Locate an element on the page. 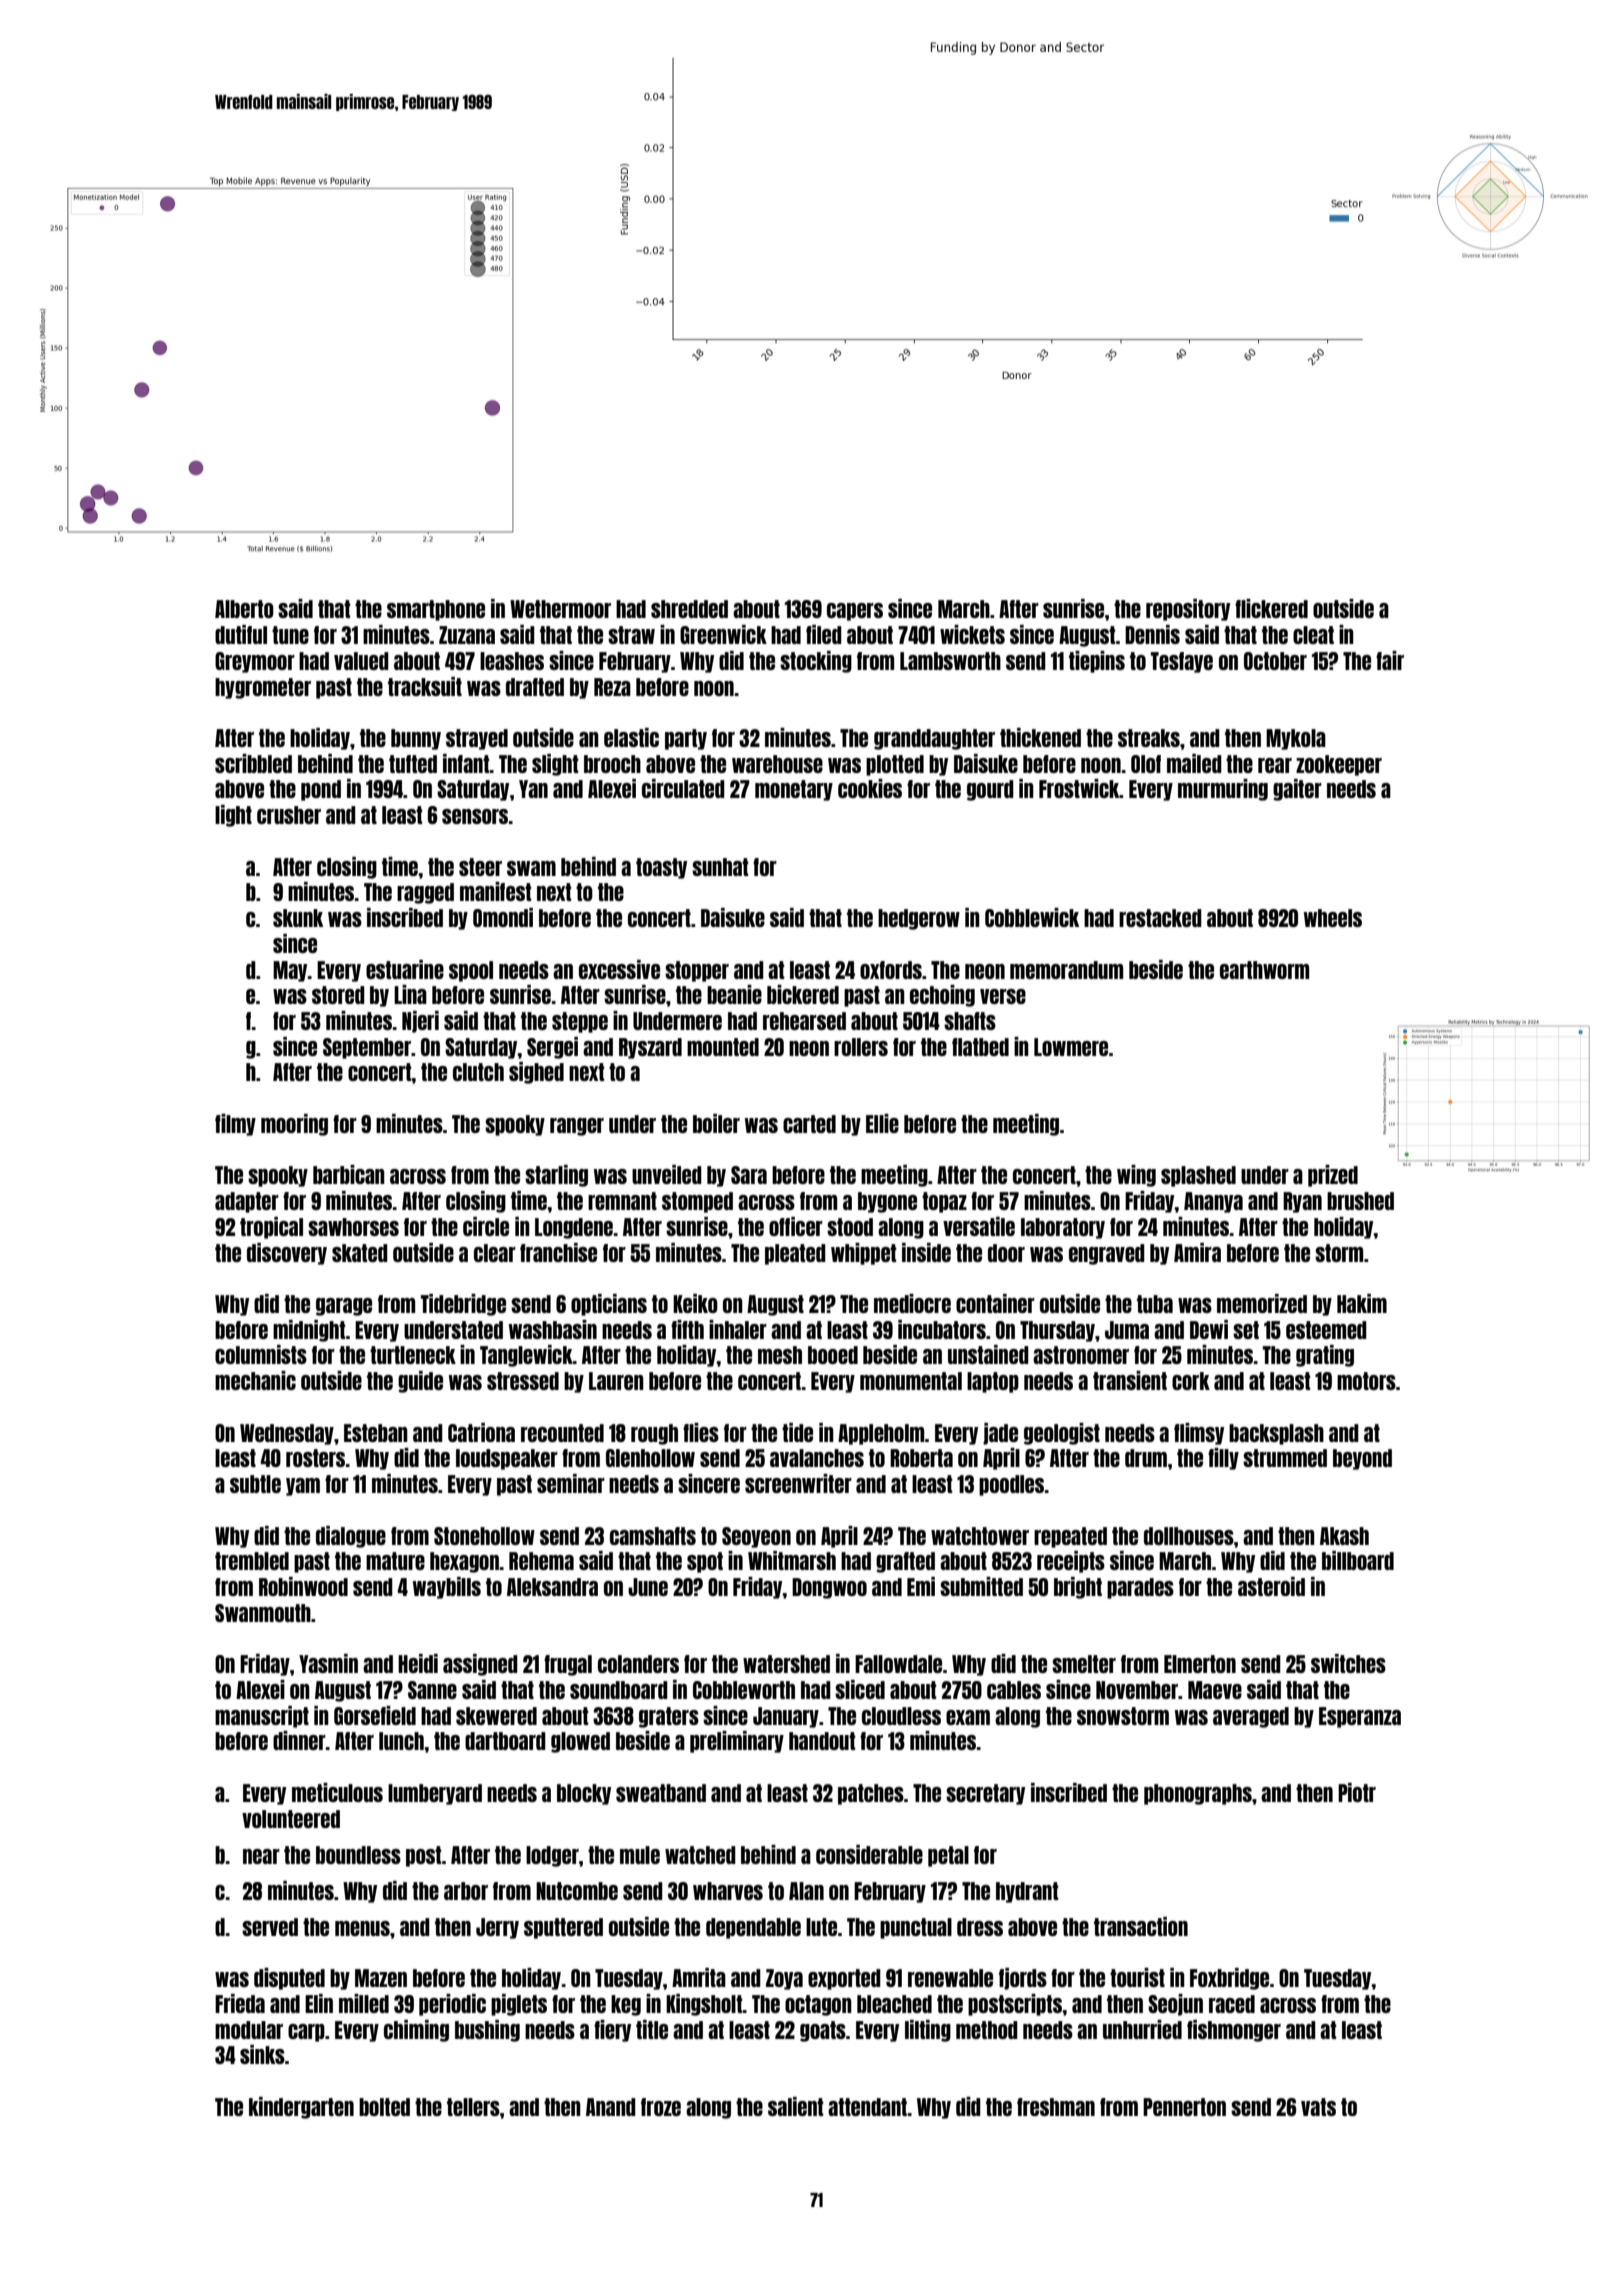 The width and height of the document is (1620, 2292). beyond is located at coordinates (1362, 1459).
